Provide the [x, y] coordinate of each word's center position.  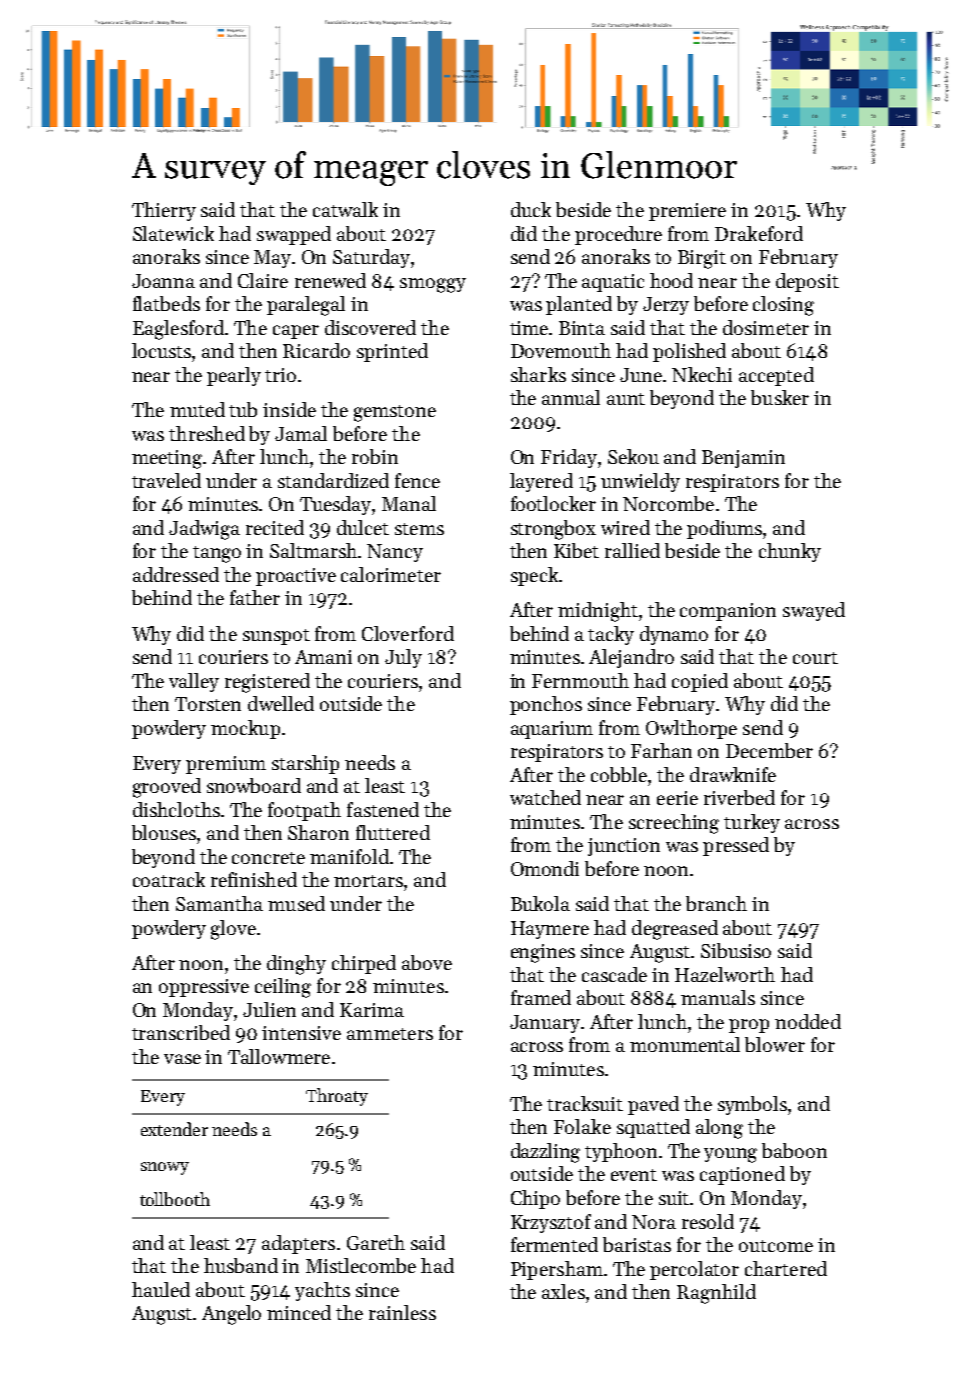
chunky [790, 552]
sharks [538, 374]
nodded [808, 1021]
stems [419, 529]
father [255, 597]
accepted [776, 376]
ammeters [390, 1034]
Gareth [376, 1242]
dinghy [296, 965]
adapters [298, 1244]
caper [296, 332]
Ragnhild [716, 1294]
